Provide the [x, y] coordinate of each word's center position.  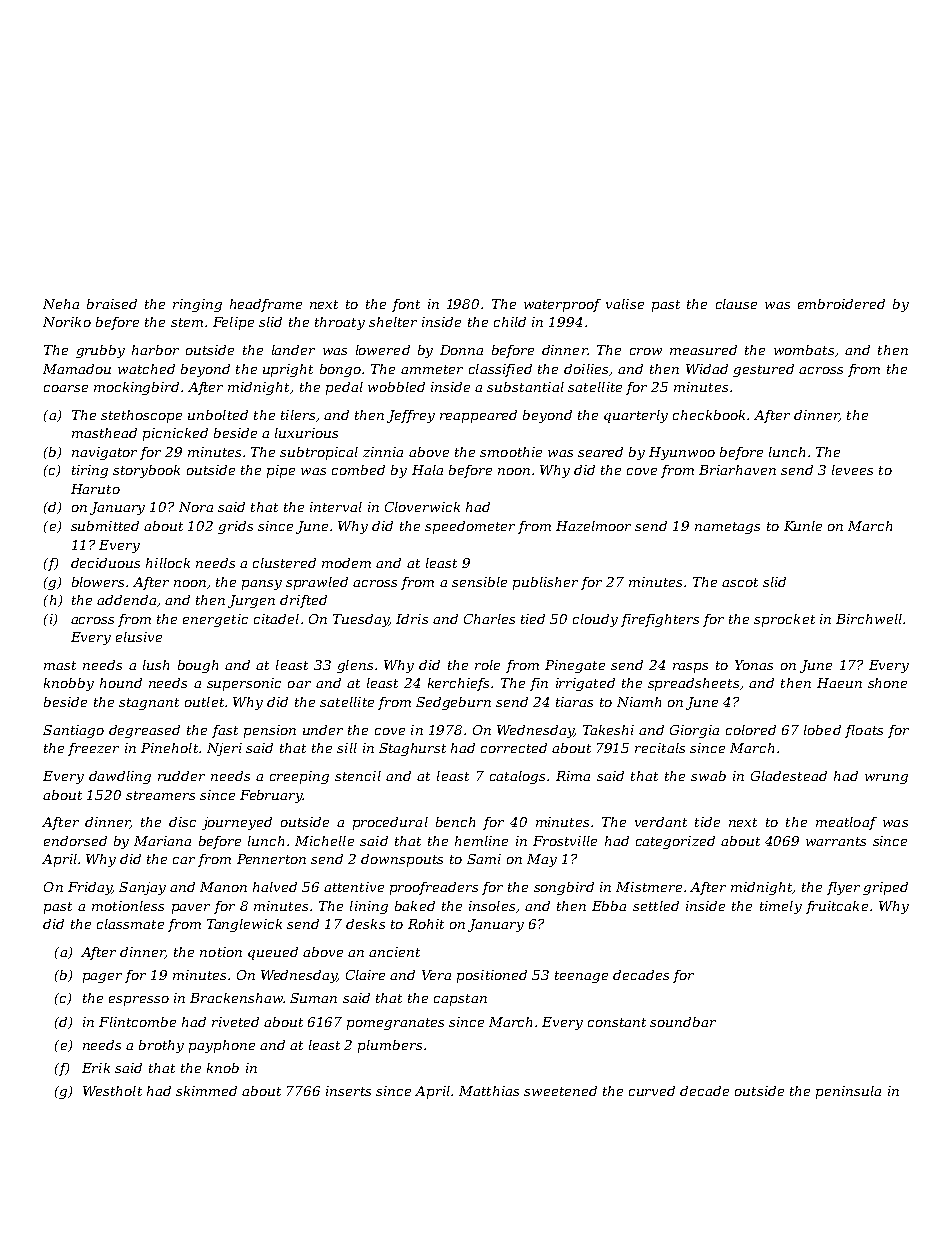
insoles [492, 906]
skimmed [206, 1091]
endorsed [75, 841]
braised [112, 304]
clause [736, 304]
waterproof [562, 305]
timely [781, 907]
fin [539, 684]
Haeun [839, 683]
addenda [126, 600]
